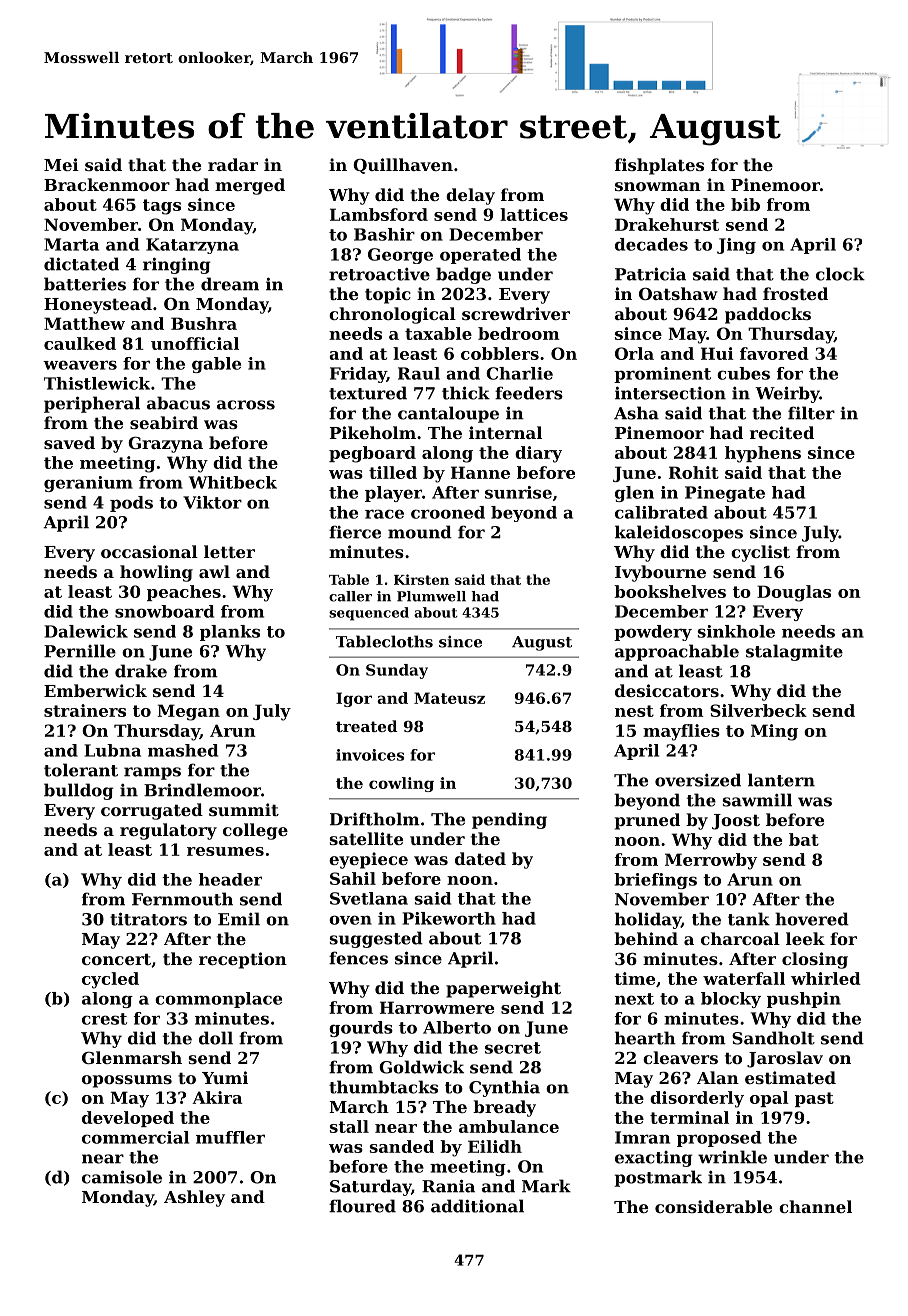 The image size is (908, 1316). What do you see at coordinates (667, 690) in the screenshot?
I see `desiccators` at bounding box center [667, 690].
